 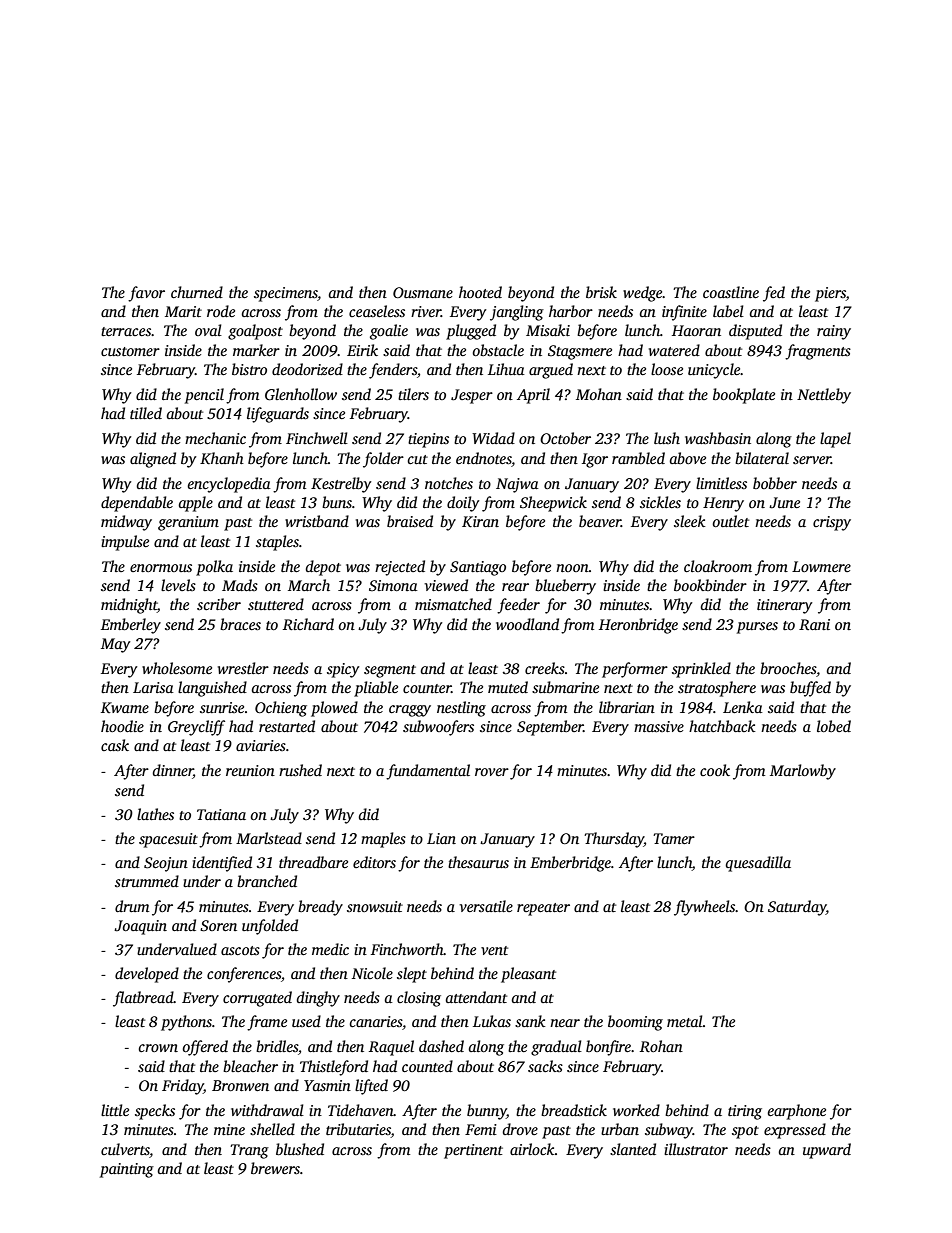 I want to click on Marlowby, so click(x=803, y=772).
